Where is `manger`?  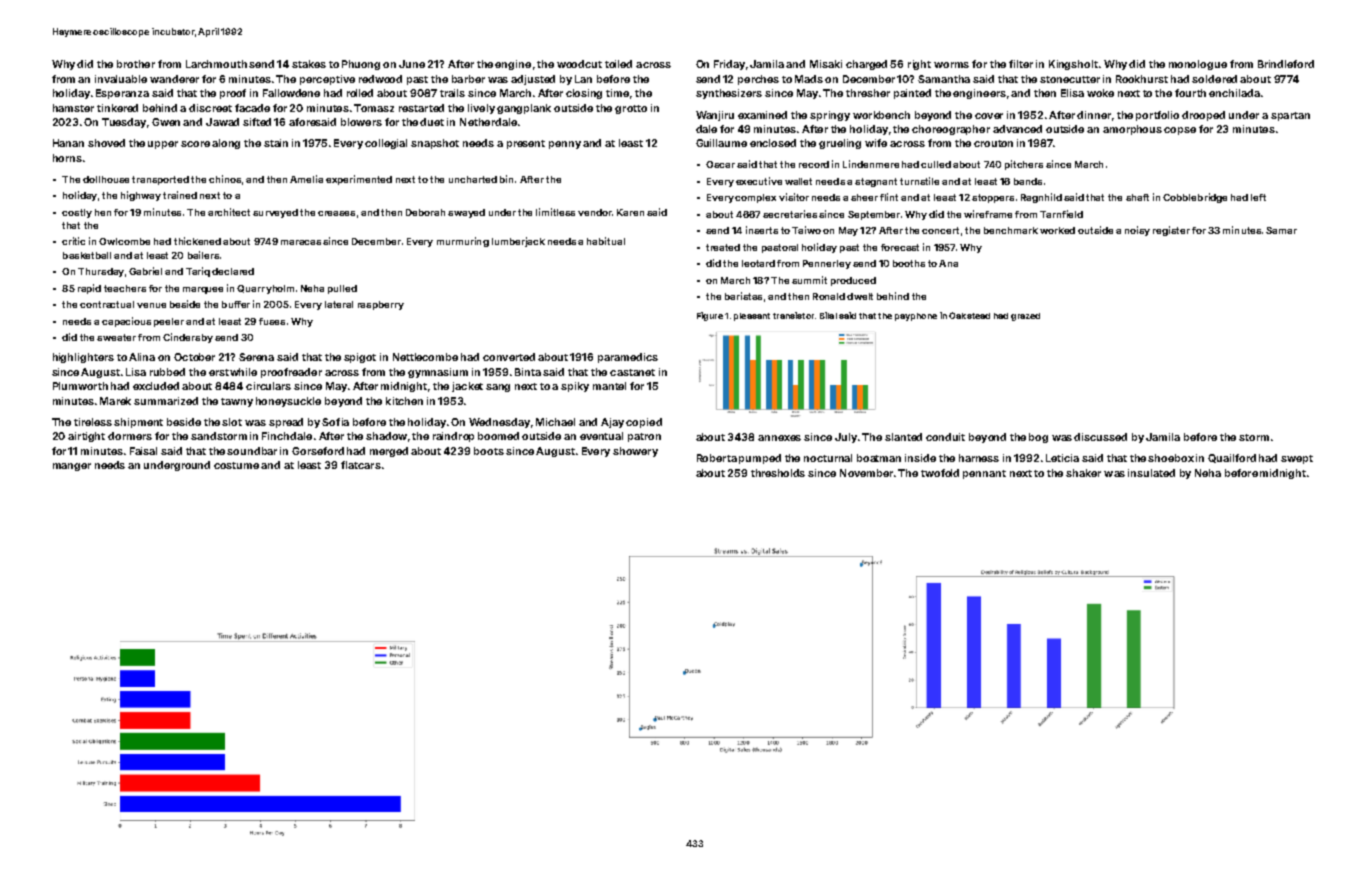 manger is located at coordinates (72, 467).
